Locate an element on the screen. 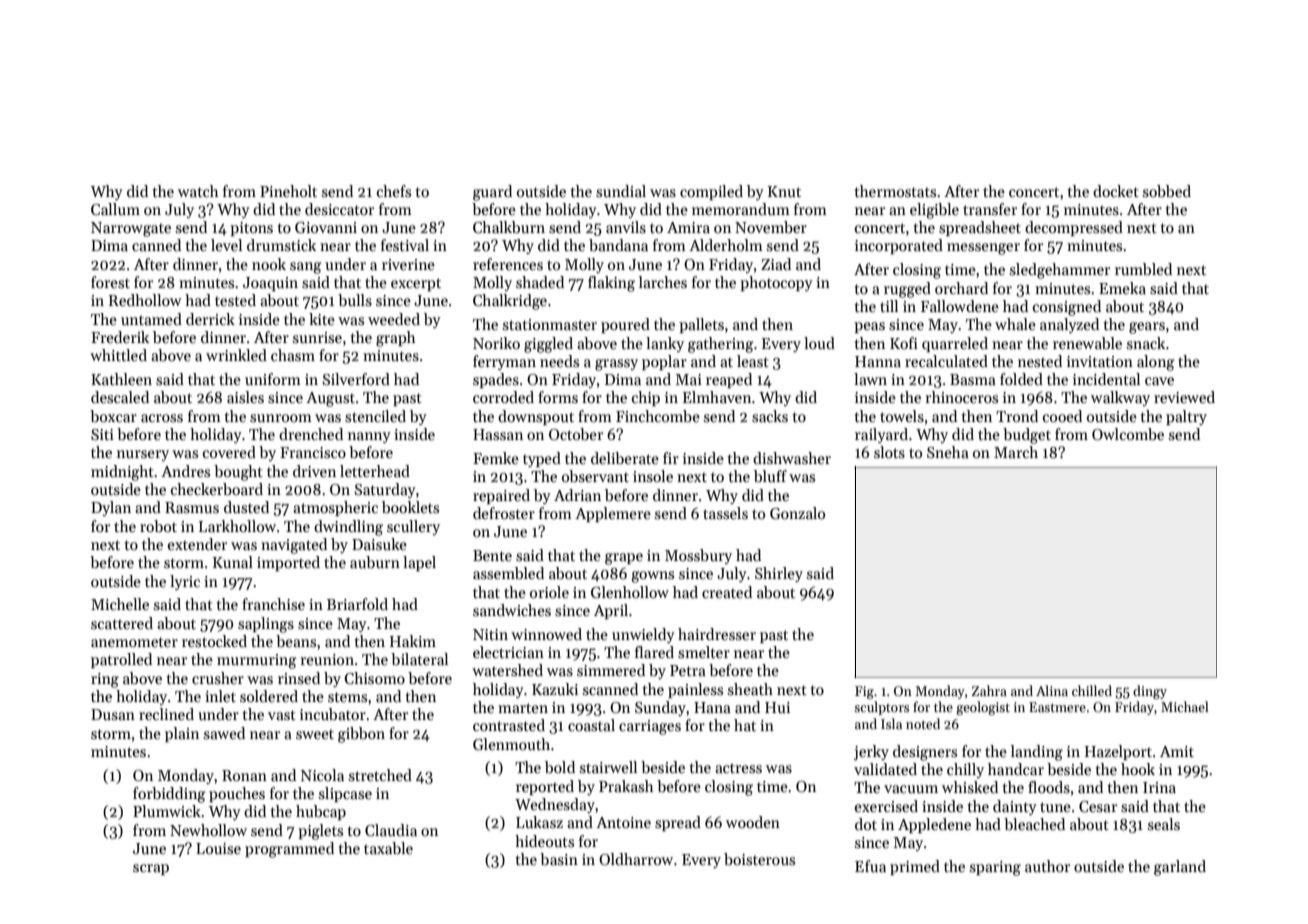 The width and height of the screenshot is (1308, 924). Knut is located at coordinates (784, 191).
